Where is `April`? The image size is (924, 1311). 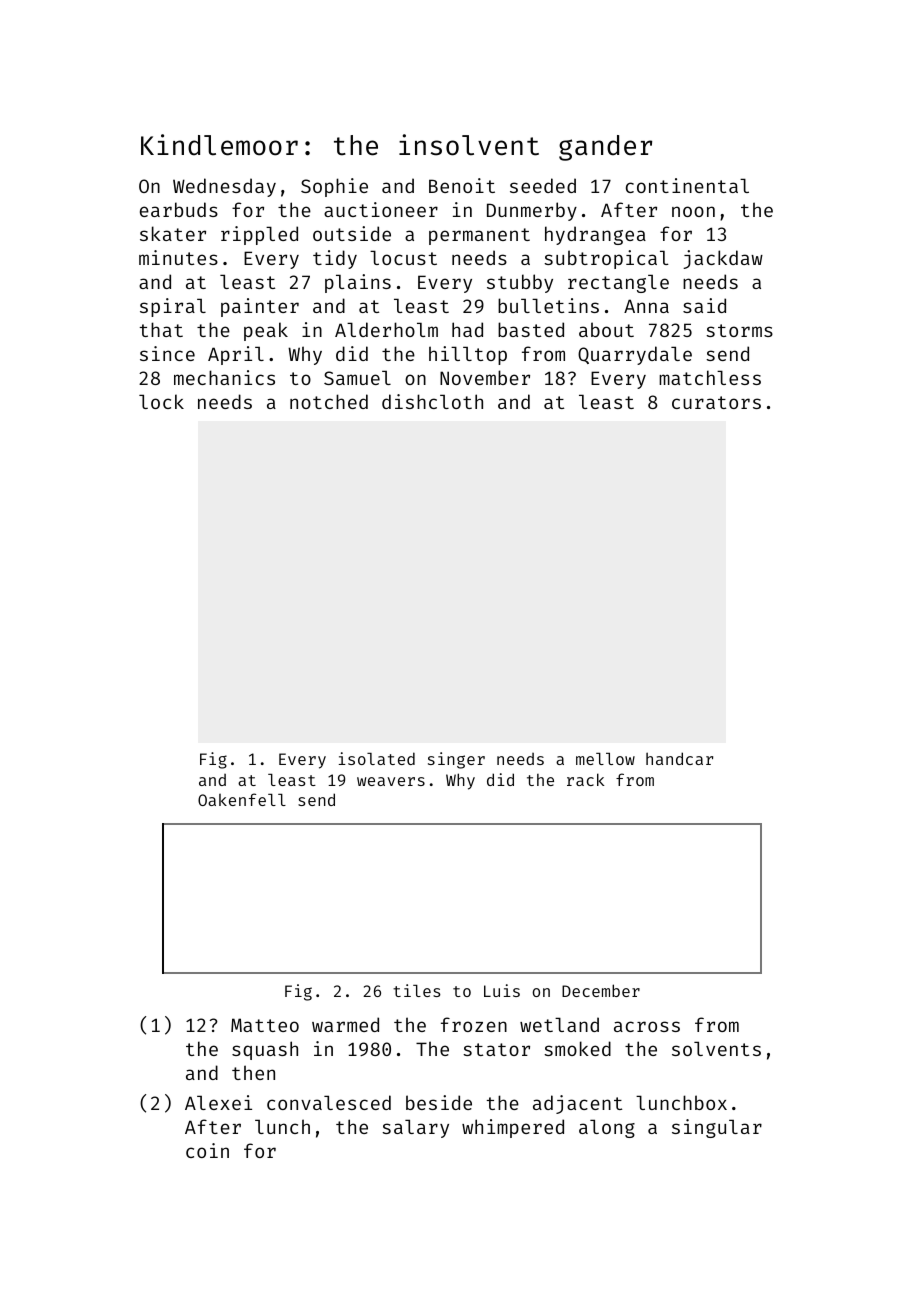
April is located at coordinates (236, 355).
